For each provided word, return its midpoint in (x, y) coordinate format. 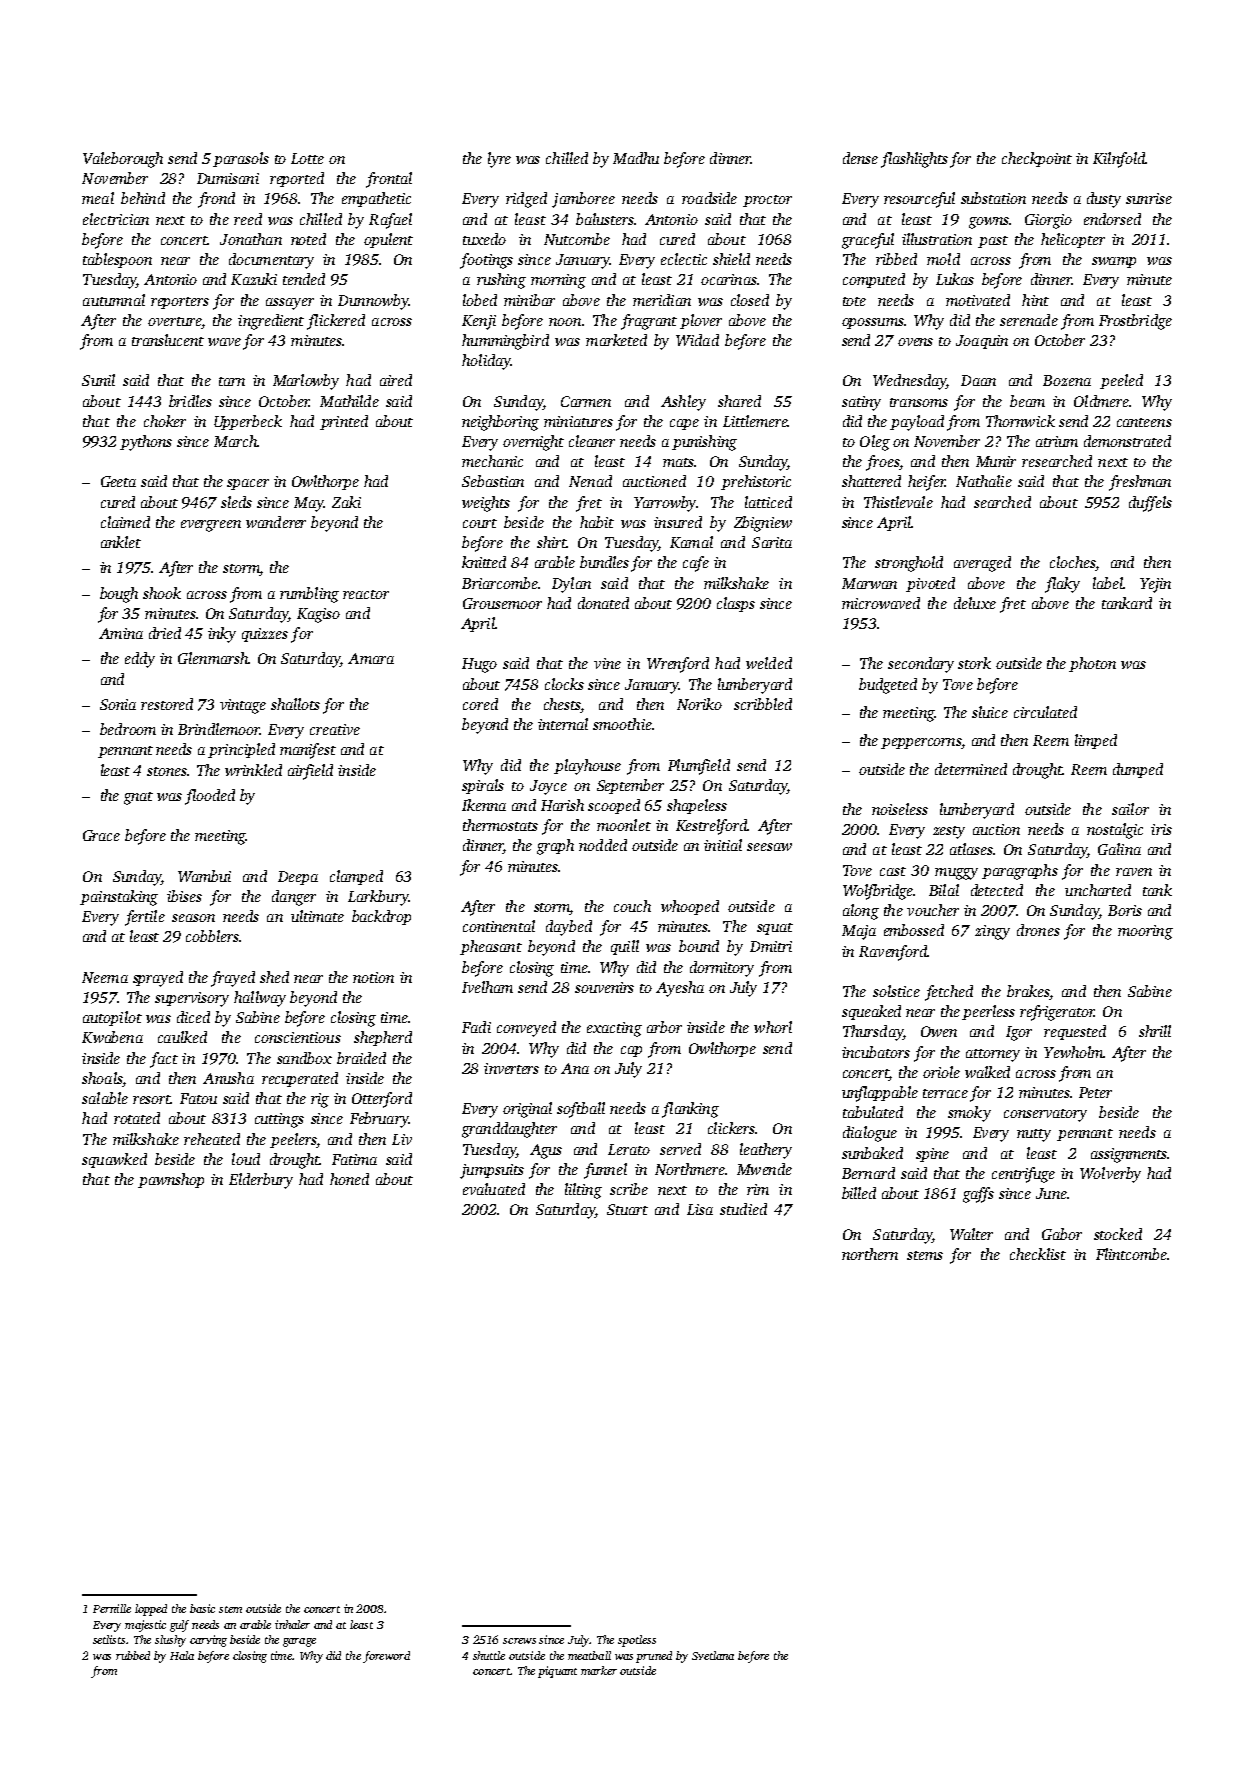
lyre (499, 160)
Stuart (627, 1209)
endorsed (1112, 219)
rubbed (133, 1655)
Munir (996, 461)
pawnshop (171, 1180)
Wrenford (678, 665)
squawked (114, 1160)
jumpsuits (492, 1171)
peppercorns (921, 743)
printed (344, 422)
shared (739, 401)
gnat (138, 798)
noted (308, 239)
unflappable (880, 1094)
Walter (971, 1234)
